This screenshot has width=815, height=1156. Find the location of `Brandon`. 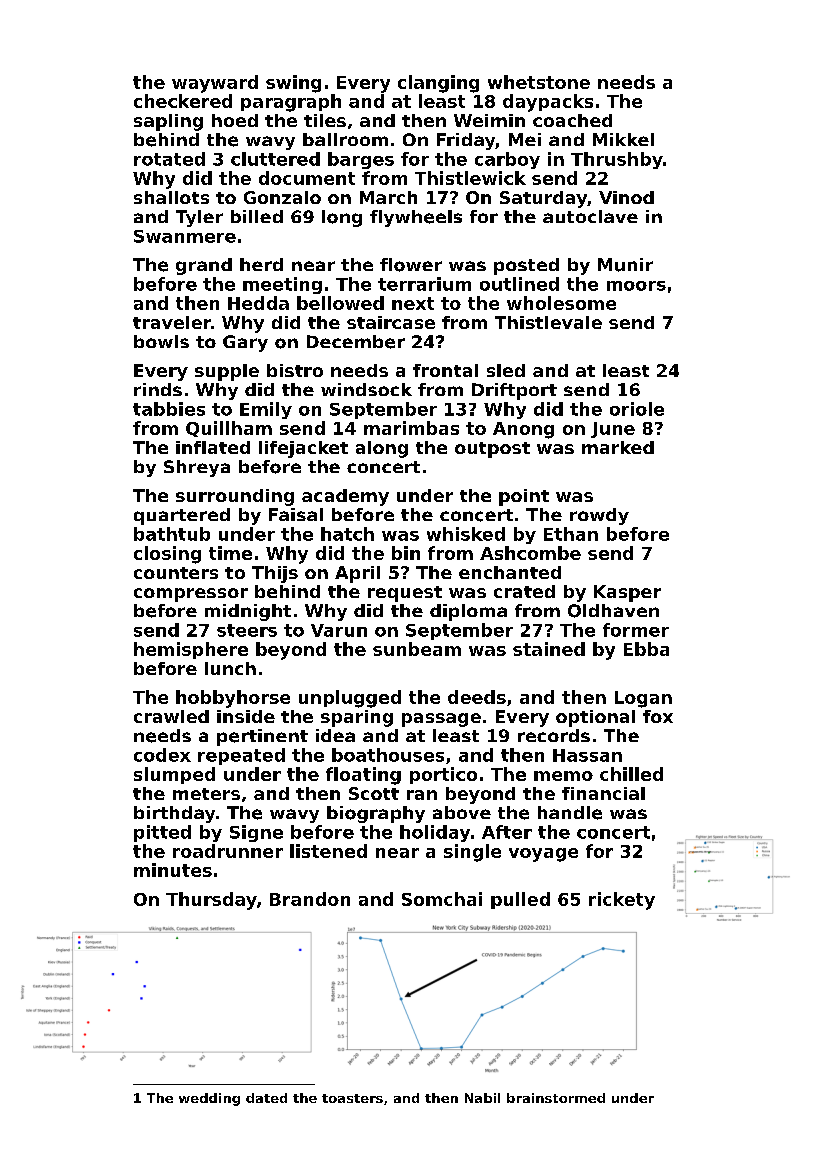

Brandon is located at coordinates (310, 899).
